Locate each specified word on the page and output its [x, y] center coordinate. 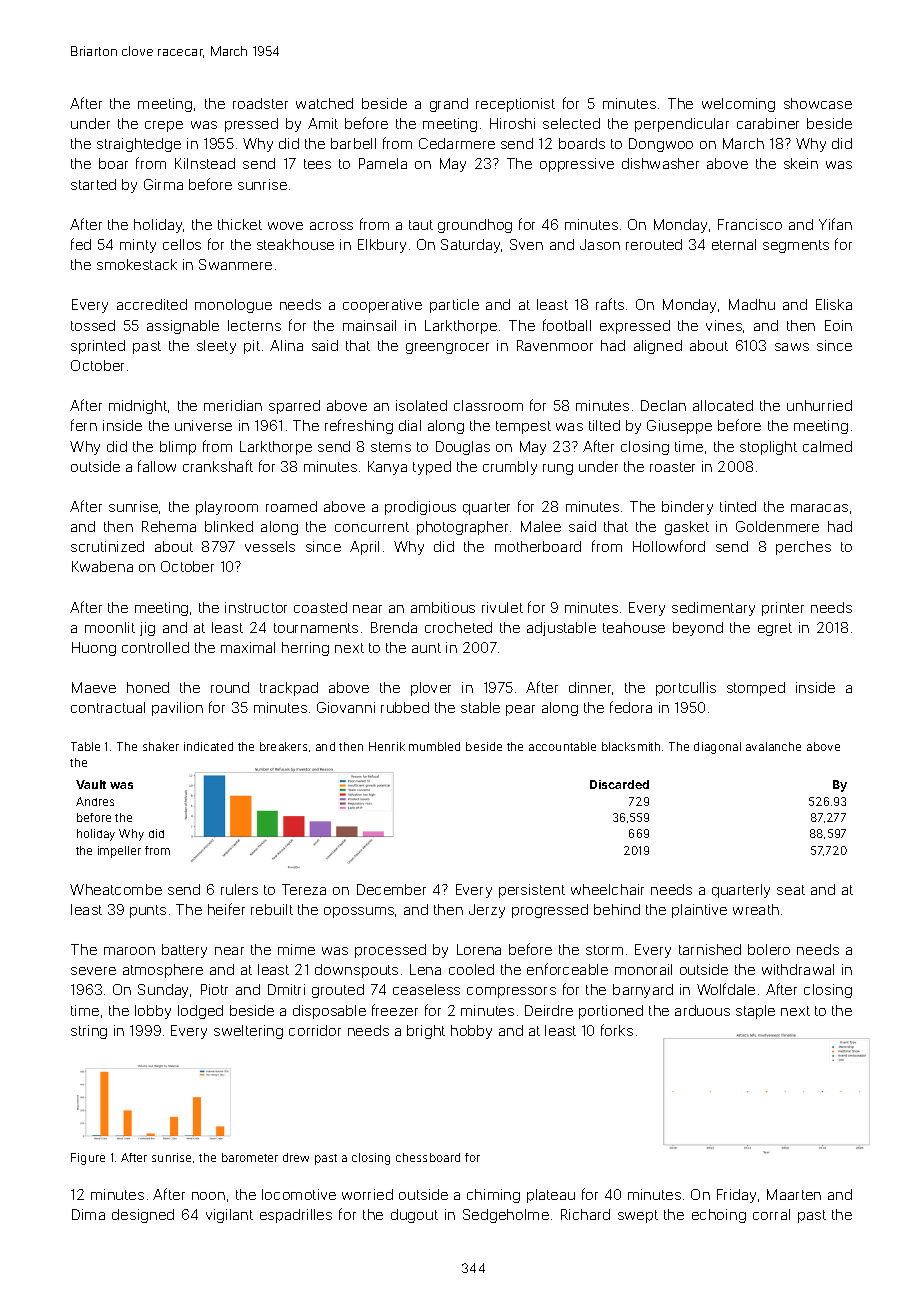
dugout [414, 1216]
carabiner [768, 123]
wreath [756, 909]
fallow [157, 466]
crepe [164, 126]
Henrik [387, 746]
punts [148, 911]
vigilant [229, 1216]
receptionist [515, 105]
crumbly [510, 468]
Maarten [794, 1194]
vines [724, 325]
